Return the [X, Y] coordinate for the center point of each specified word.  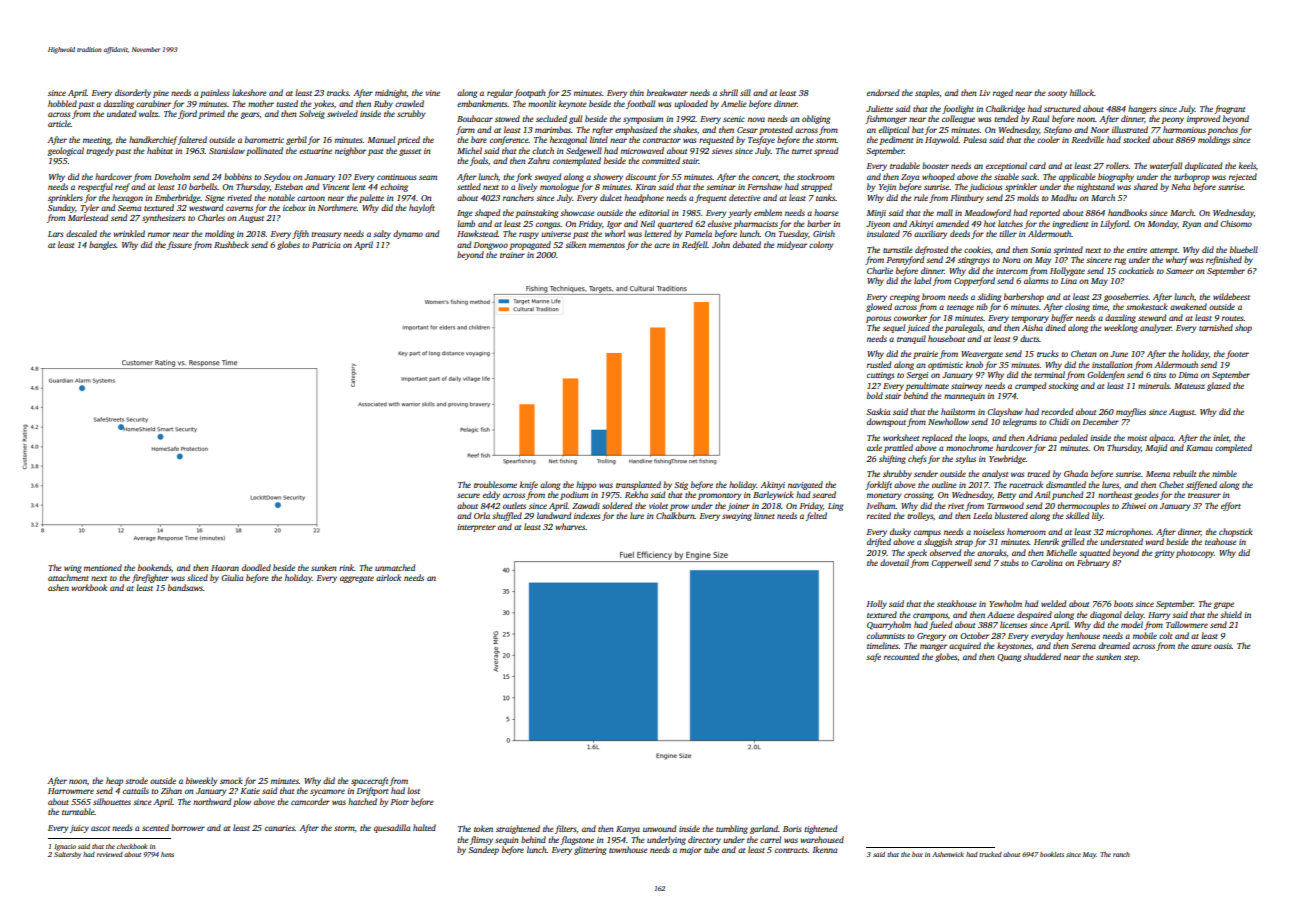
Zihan [171, 790]
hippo [586, 485]
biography [1116, 177]
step [1131, 658]
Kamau [1199, 448]
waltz [149, 113]
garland [764, 829]
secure [468, 495]
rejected [1243, 177]
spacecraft [369, 781]
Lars [55, 234]
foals [479, 161]
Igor [614, 225]
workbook [89, 587]
